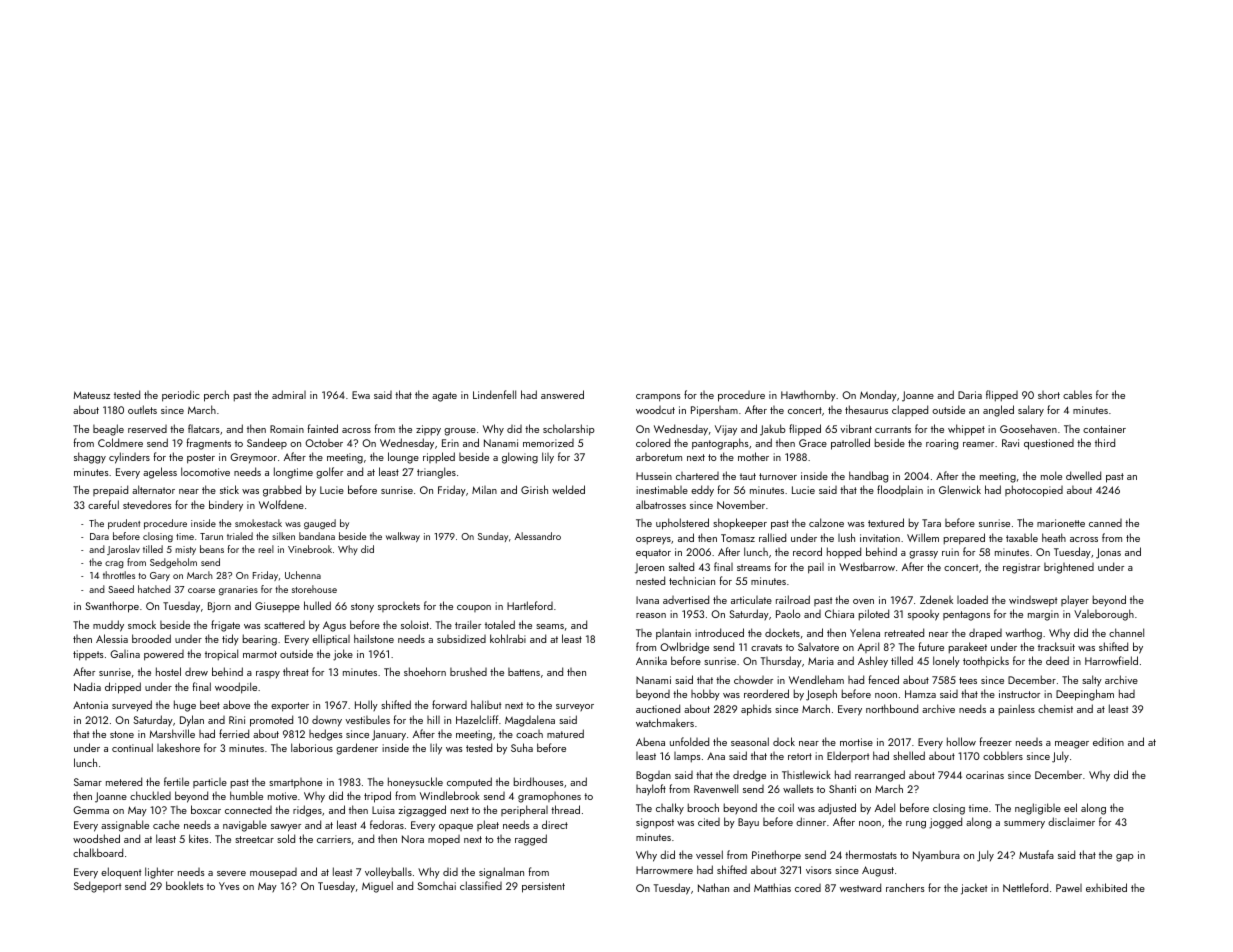  What do you see at coordinates (550, 626) in the page?
I see `seams` at bounding box center [550, 626].
